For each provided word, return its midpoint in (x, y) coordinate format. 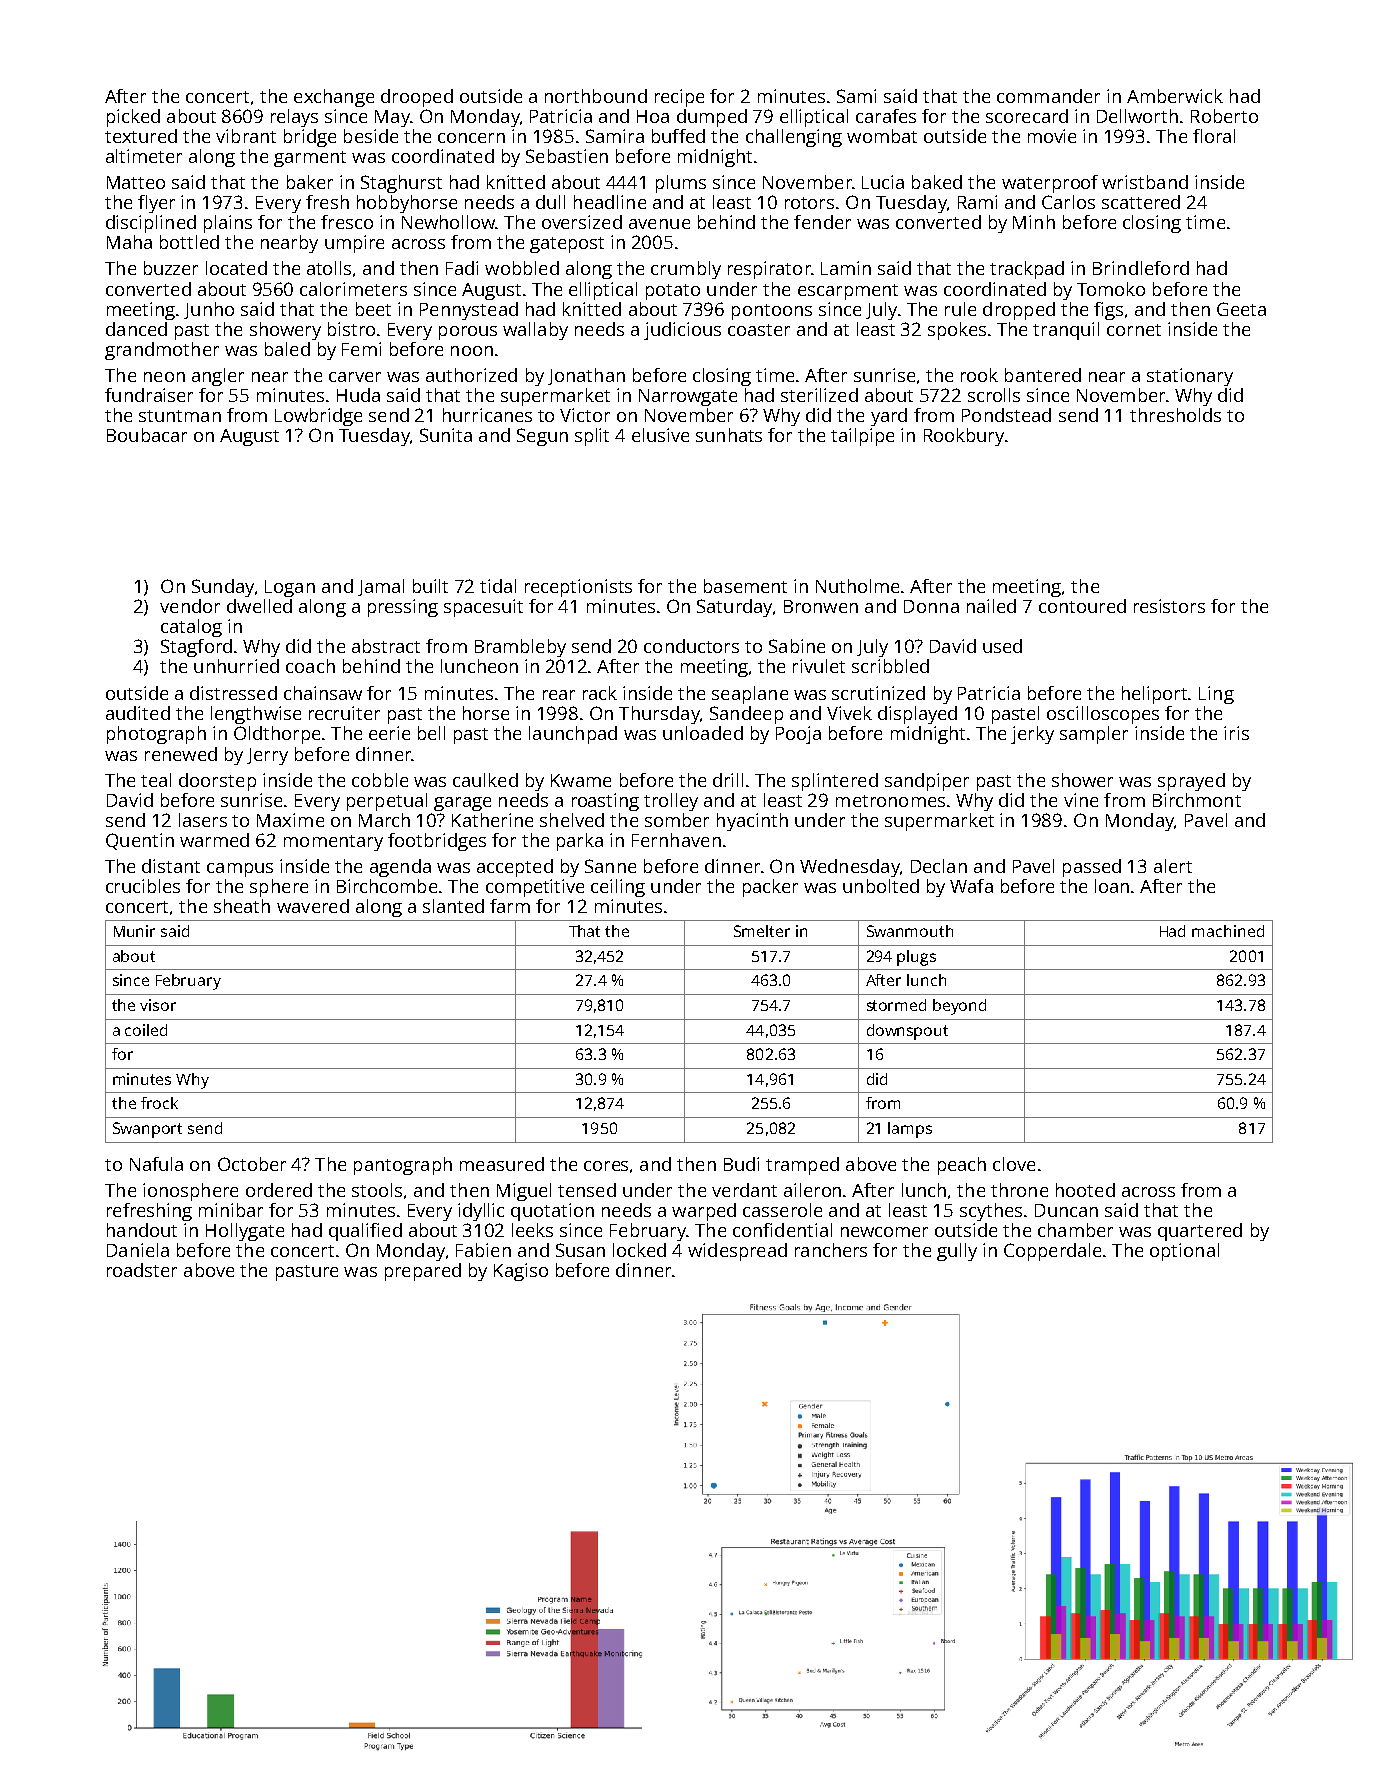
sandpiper (927, 782)
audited (138, 713)
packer (770, 888)
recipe (679, 98)
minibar (231, 1210)
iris (1236, 733)
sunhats (729, 435)
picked (133, 118)
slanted (453, 906)
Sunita (446, 435)
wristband (1145, 182)
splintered (835, 782)
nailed (991, 606)
